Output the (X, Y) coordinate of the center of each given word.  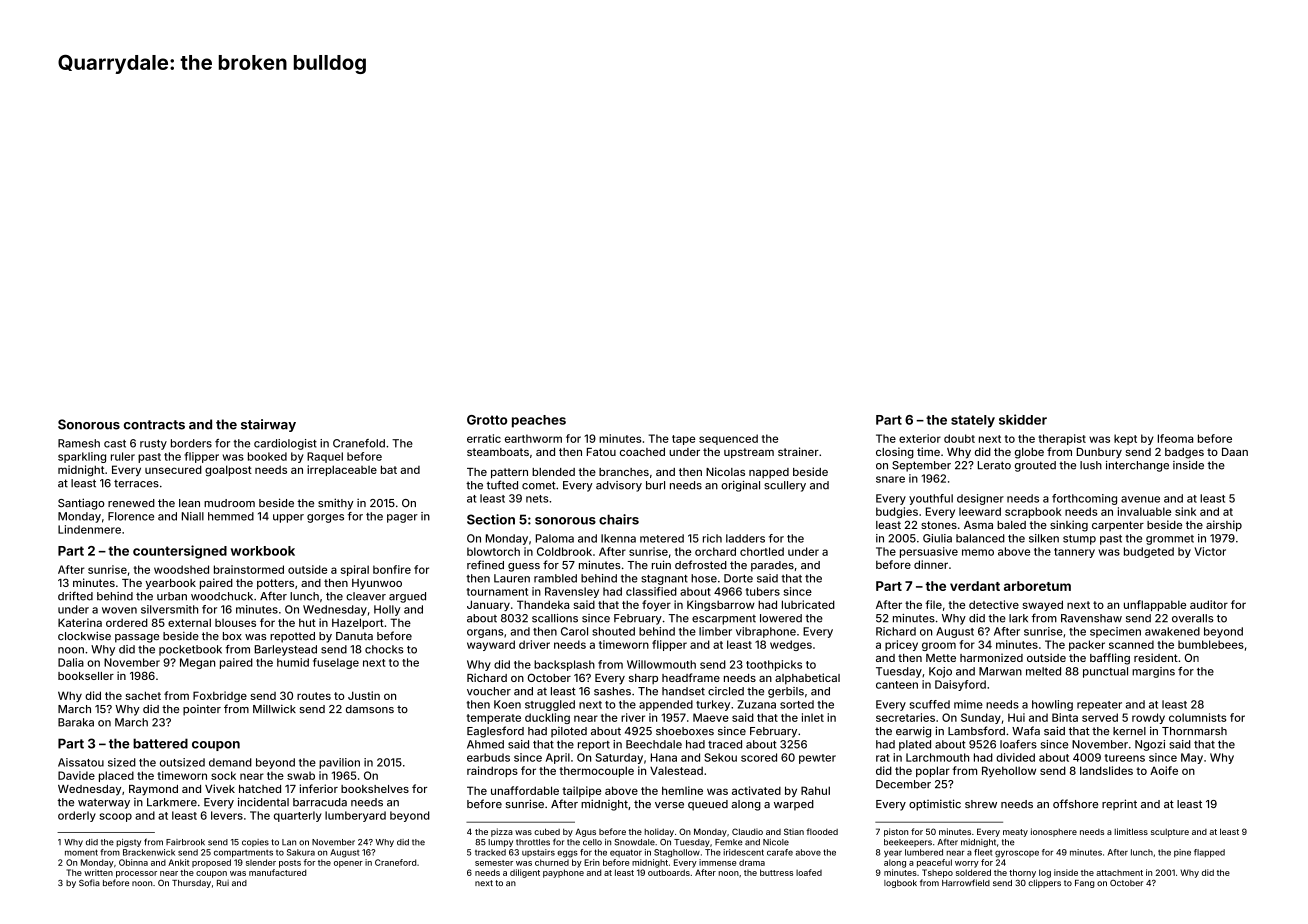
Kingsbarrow (721, 606)
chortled (762, 551)
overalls (1193, 618)
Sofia (89, 882)
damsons (370, 709)
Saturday (619, 758)
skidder (1023, 419)
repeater (1099, 706)
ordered (127, 622)
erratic (484, 438)
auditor (1209, 604)
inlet (813, 717)
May (1192, 758)
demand (230, 762)
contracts (154, 425)
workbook (263, 551)
